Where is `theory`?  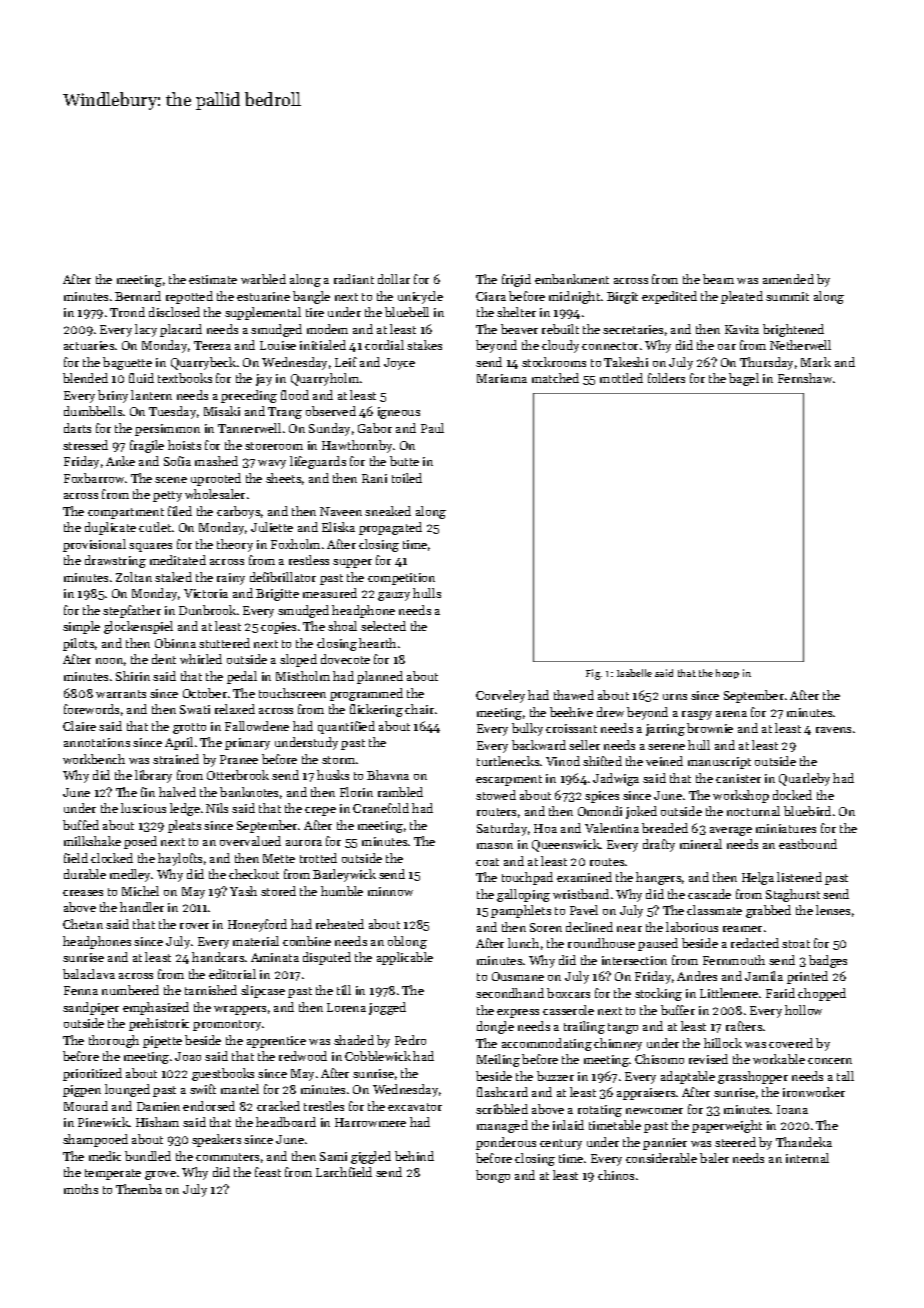
theory is located at coordinates (235, 545).
